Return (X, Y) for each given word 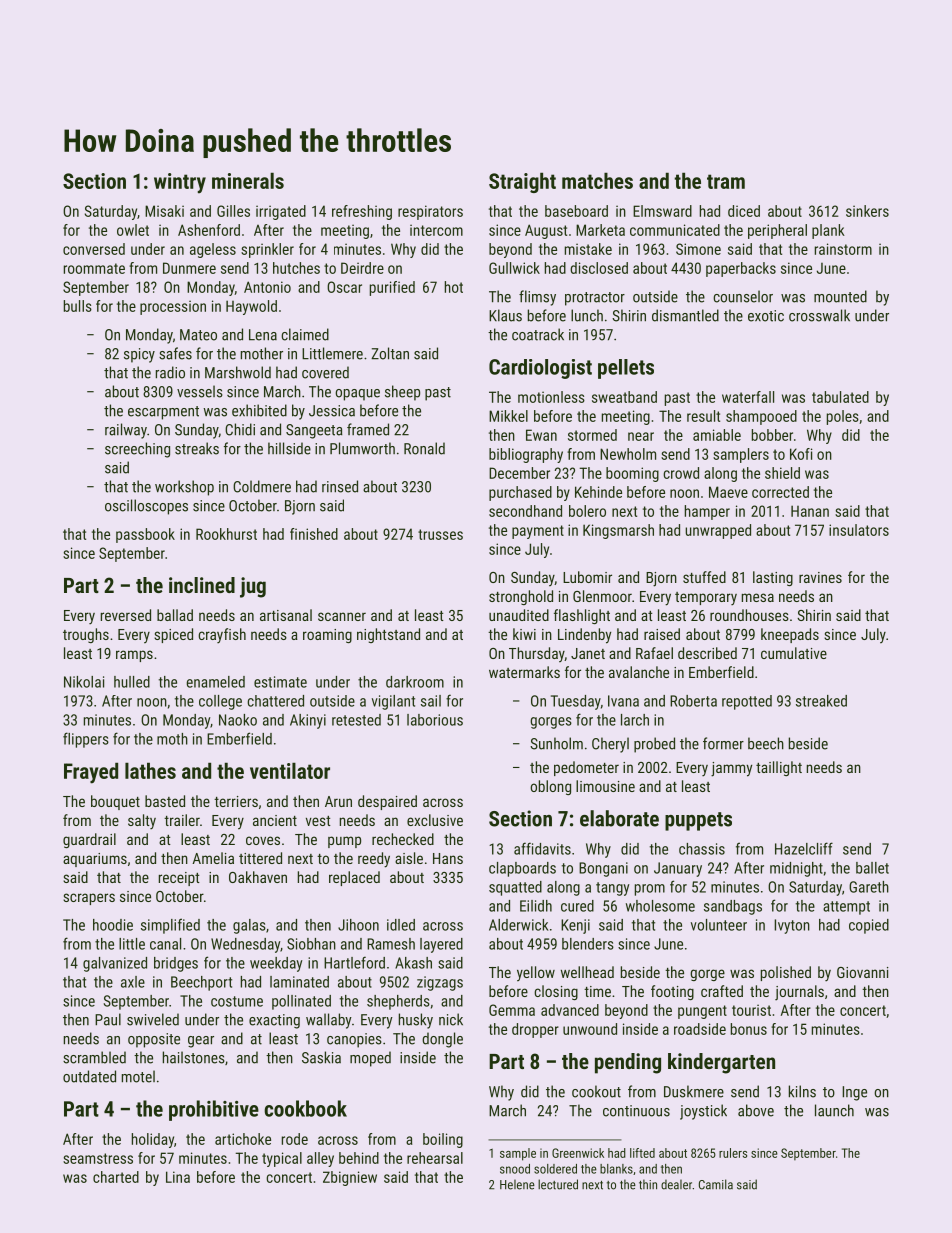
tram (726, 181)
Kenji (575, 926)
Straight (522, 182)
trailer (182, 820)
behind (359, 1158)
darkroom (415, 682)
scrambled (94, 1057)
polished (786, 973)
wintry (180, 183)
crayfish (222, 636)
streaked (821, 701)
